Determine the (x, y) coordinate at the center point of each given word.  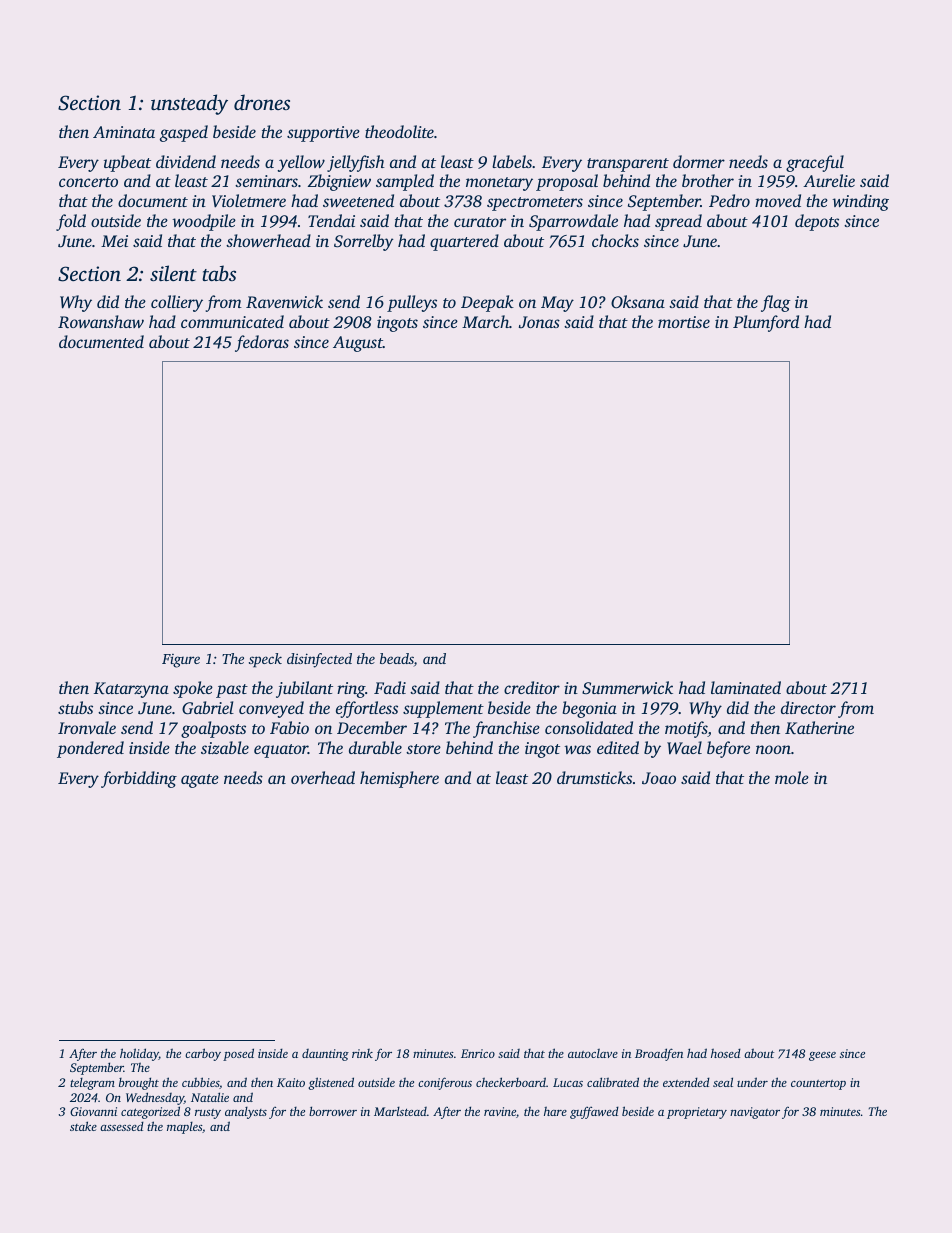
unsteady (189, 104)
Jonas (539, 322)
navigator (755, 1113)
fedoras (262, 343)
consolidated (589, 727)
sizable (225, 747)
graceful (815, 163)
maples (184, 1128)
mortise (684, 322)
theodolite (399, 131)
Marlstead (400, 1111)
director (808, 707)
